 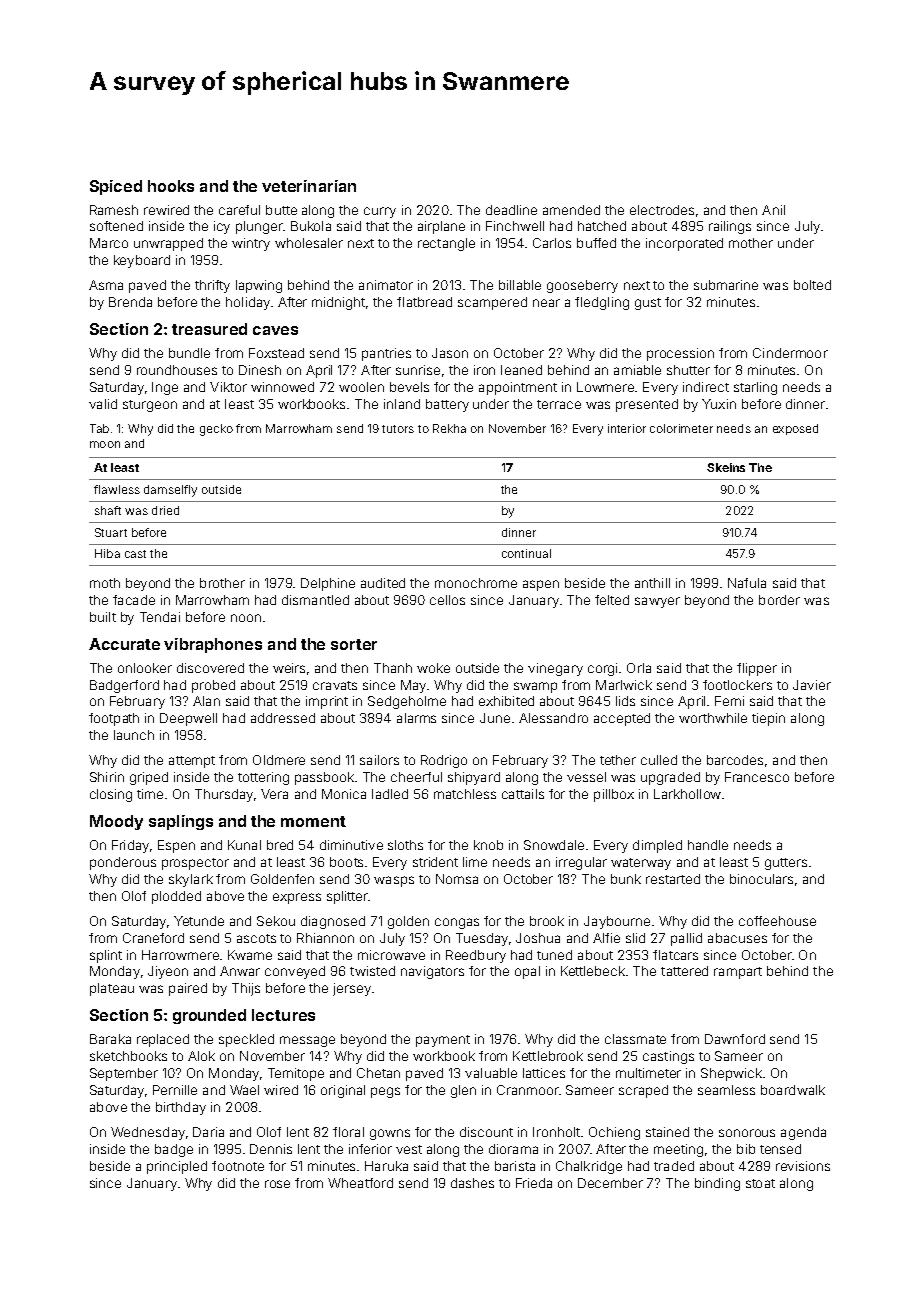 What do you see at coordinates (526, 553) in the screenshot?
I see `continual` at bounding box center [526, 553].
